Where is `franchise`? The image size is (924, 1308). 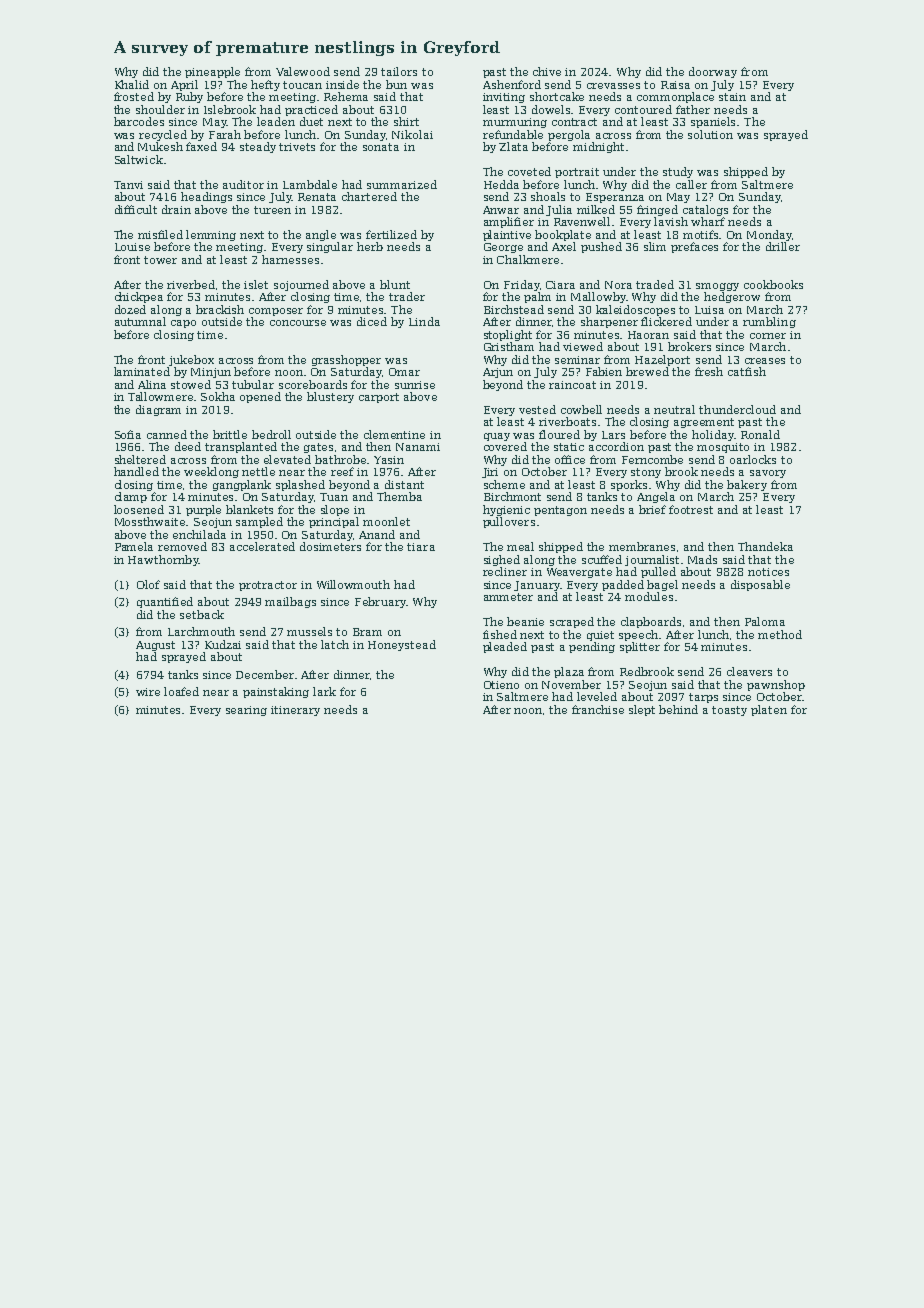 franchise is located at coordinates (598, 709).
